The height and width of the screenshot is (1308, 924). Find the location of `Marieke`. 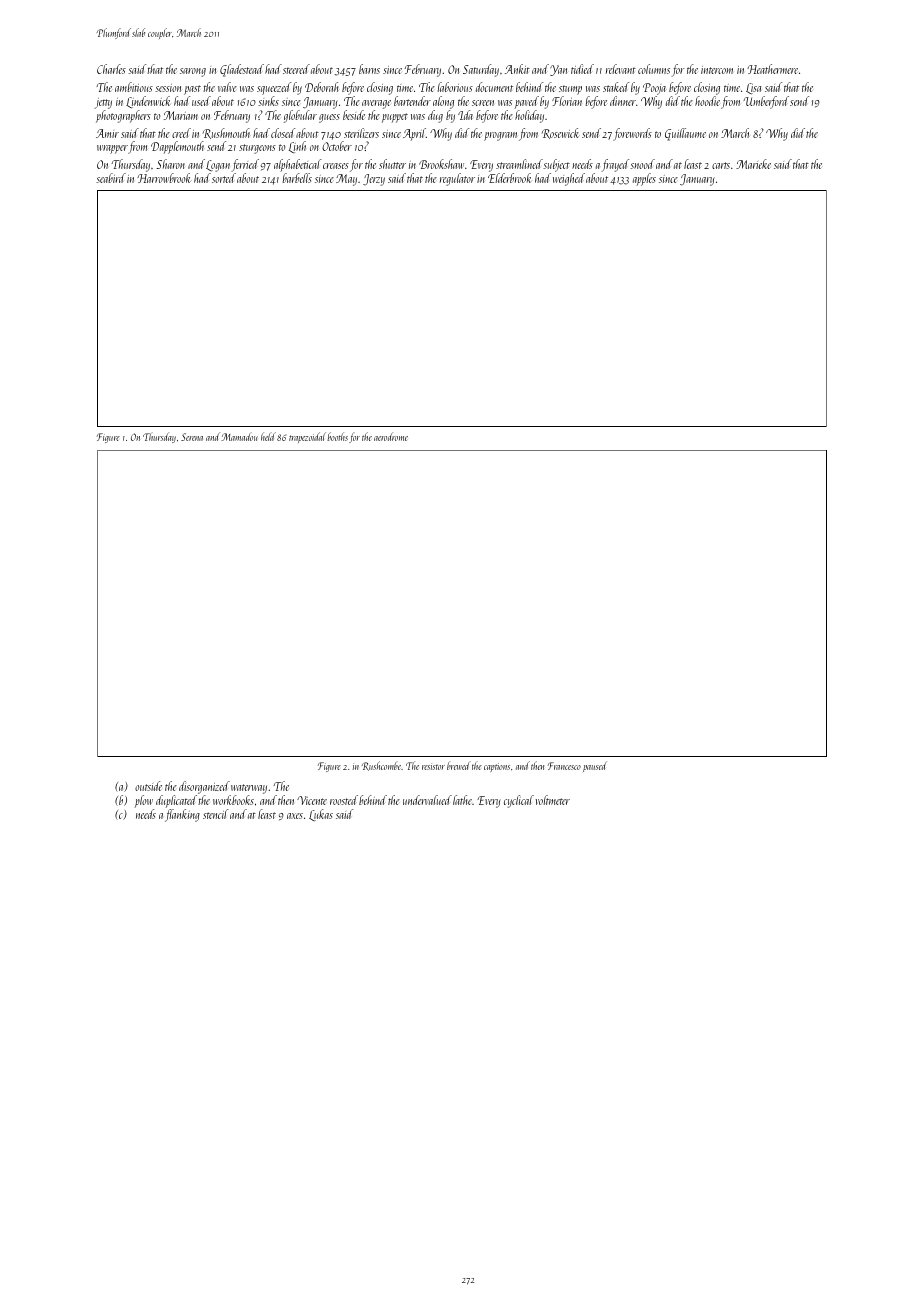

Marieke is located at coordinates (753, 164).
